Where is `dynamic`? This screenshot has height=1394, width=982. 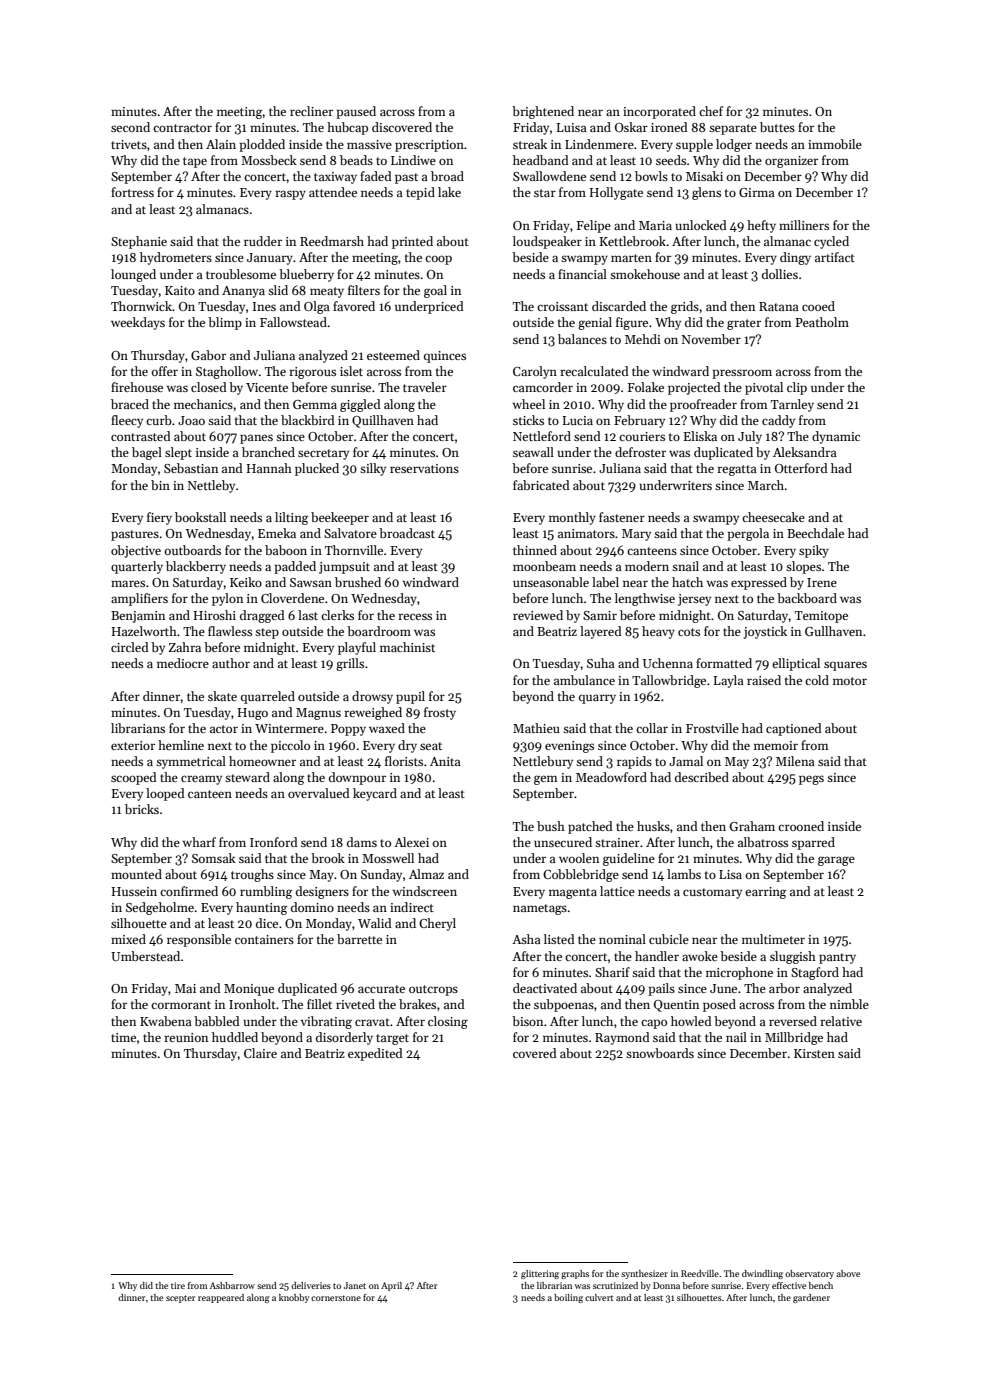
dynamic is located at coordinates (836, 437).
